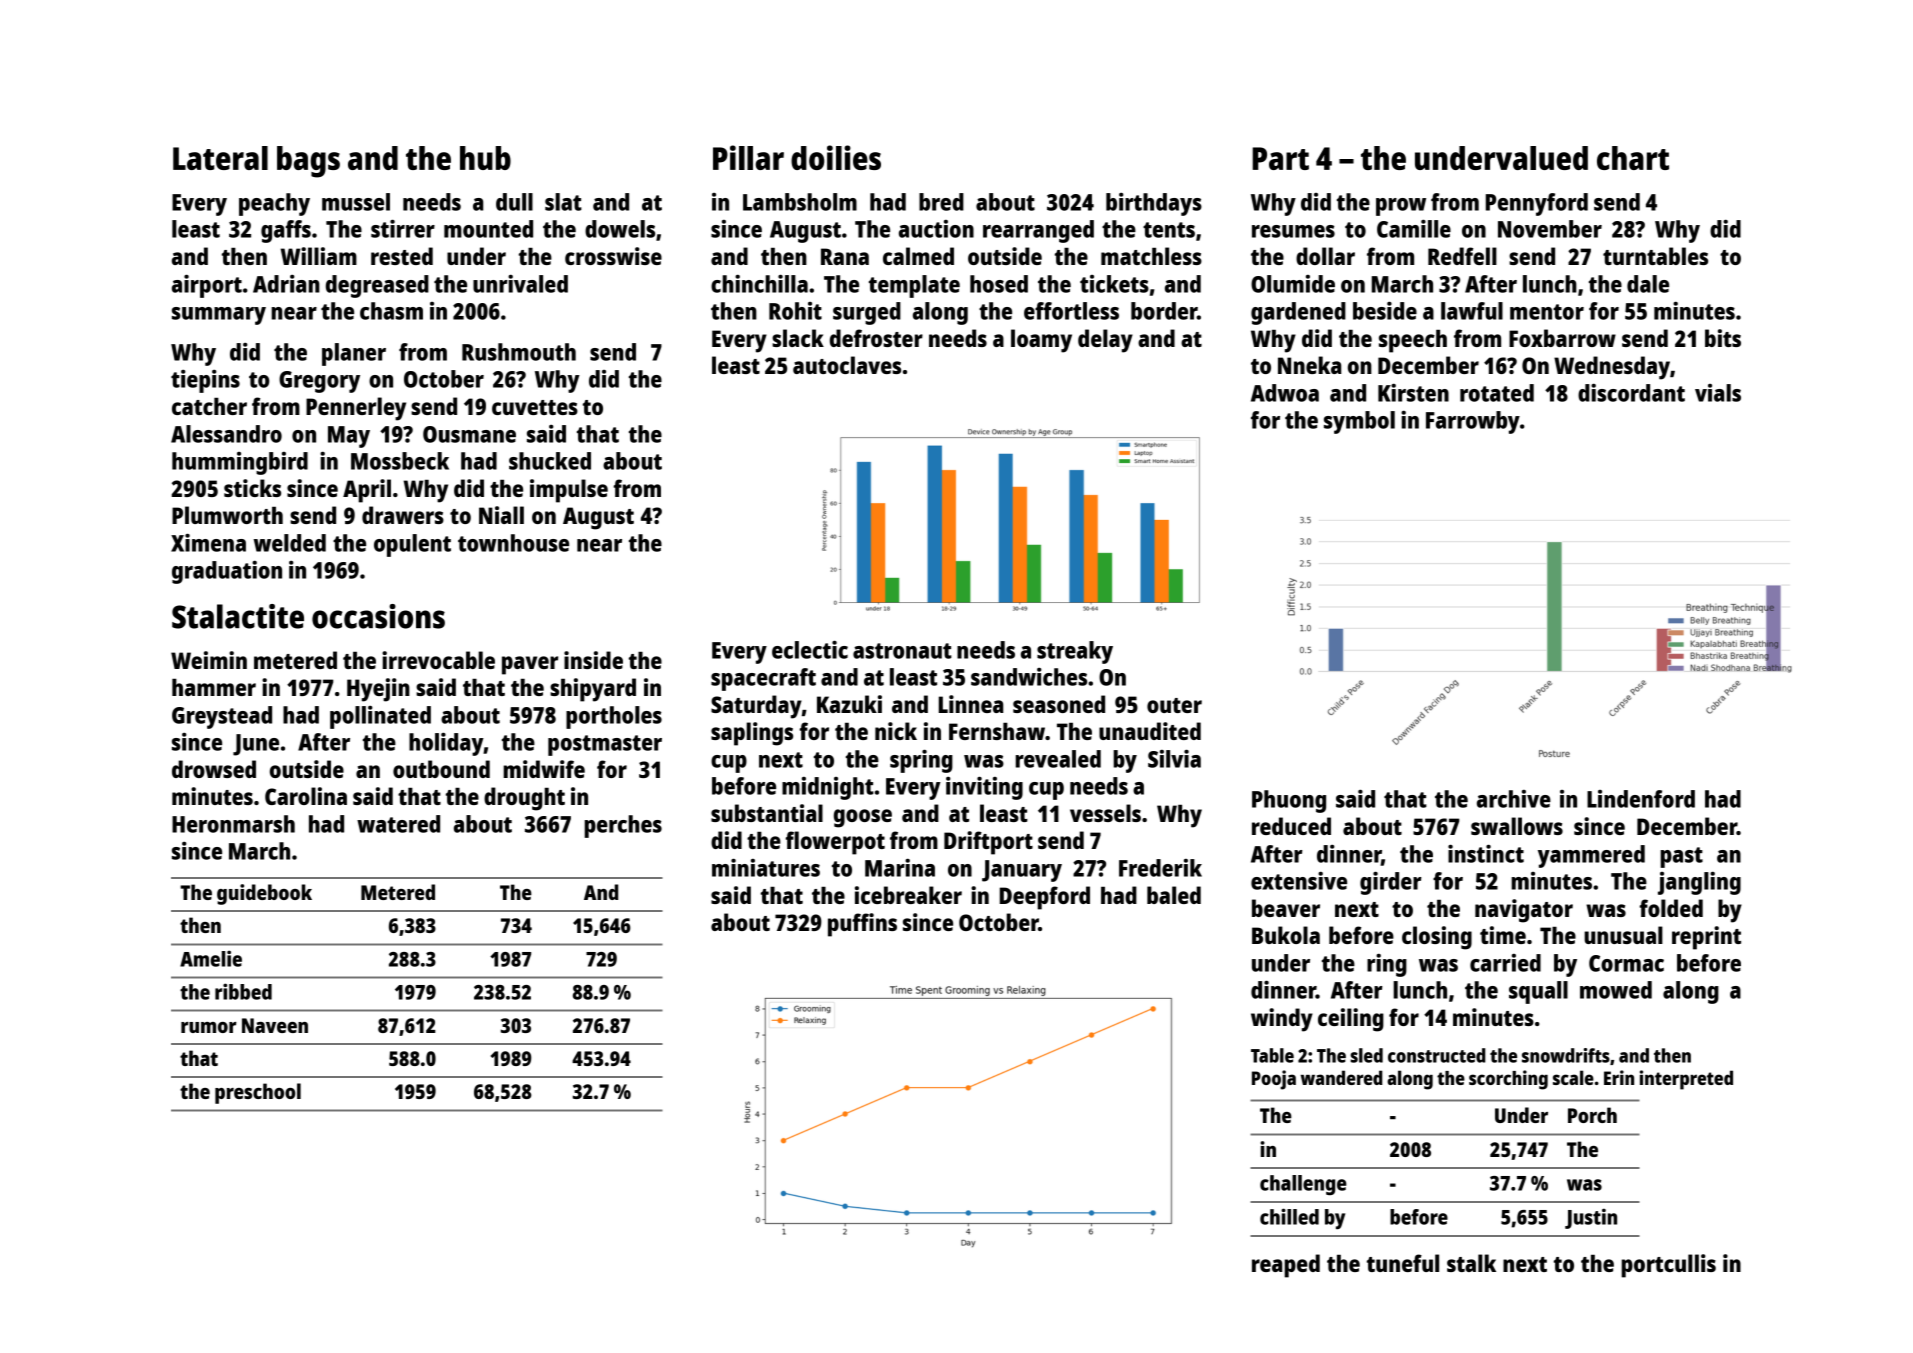 Image resolution: width=1913 pixels, height=1353 pixels. What do you see at coordinates (1280, 158) in the screenshot?
I see `Part` at bounding box center [1280, 158].
